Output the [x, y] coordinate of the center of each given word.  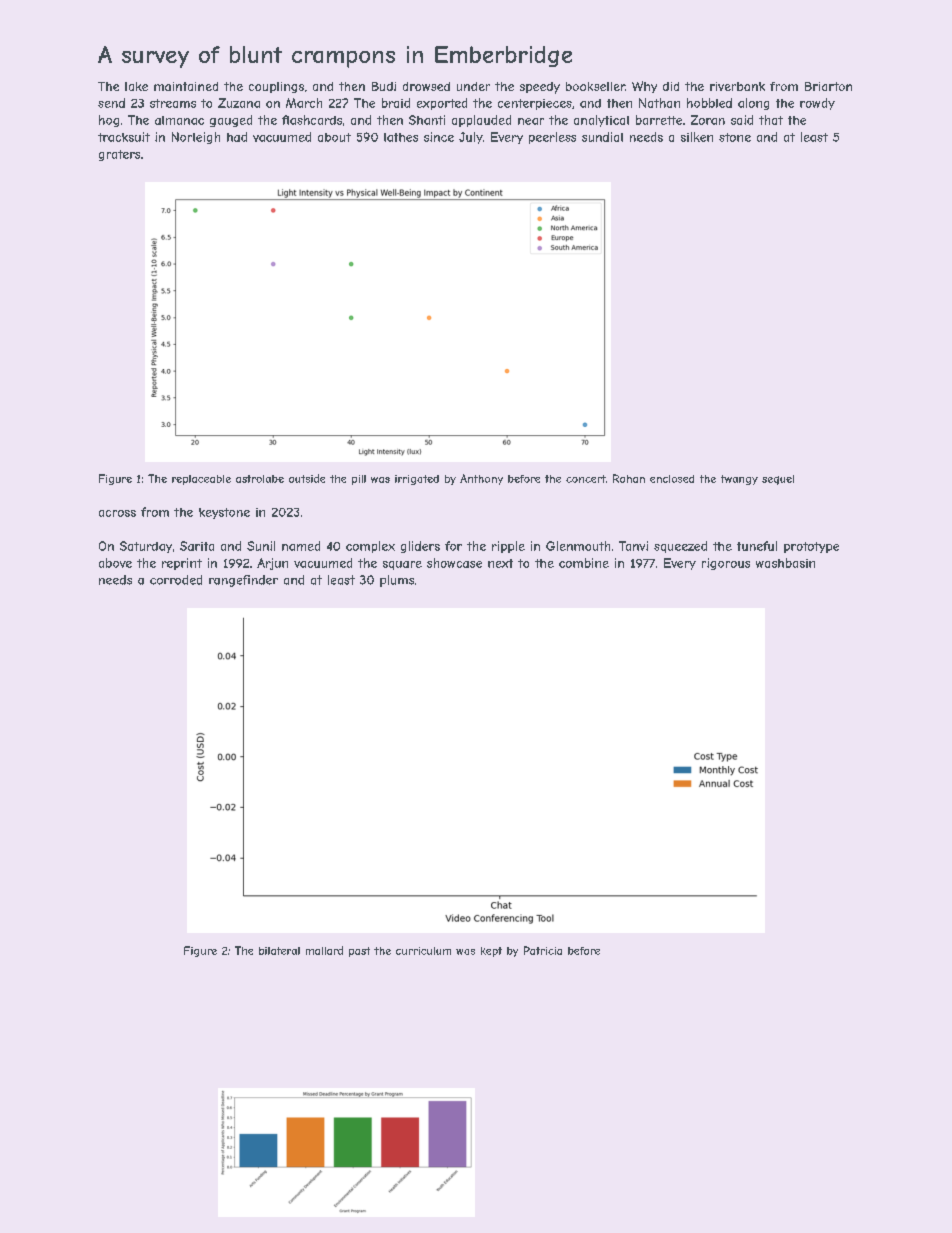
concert [586, 479]
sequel [778, 480]
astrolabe [260, 479]
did [671, 86]
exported [442, 104]
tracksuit [124, 137]
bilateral [279, 951]
